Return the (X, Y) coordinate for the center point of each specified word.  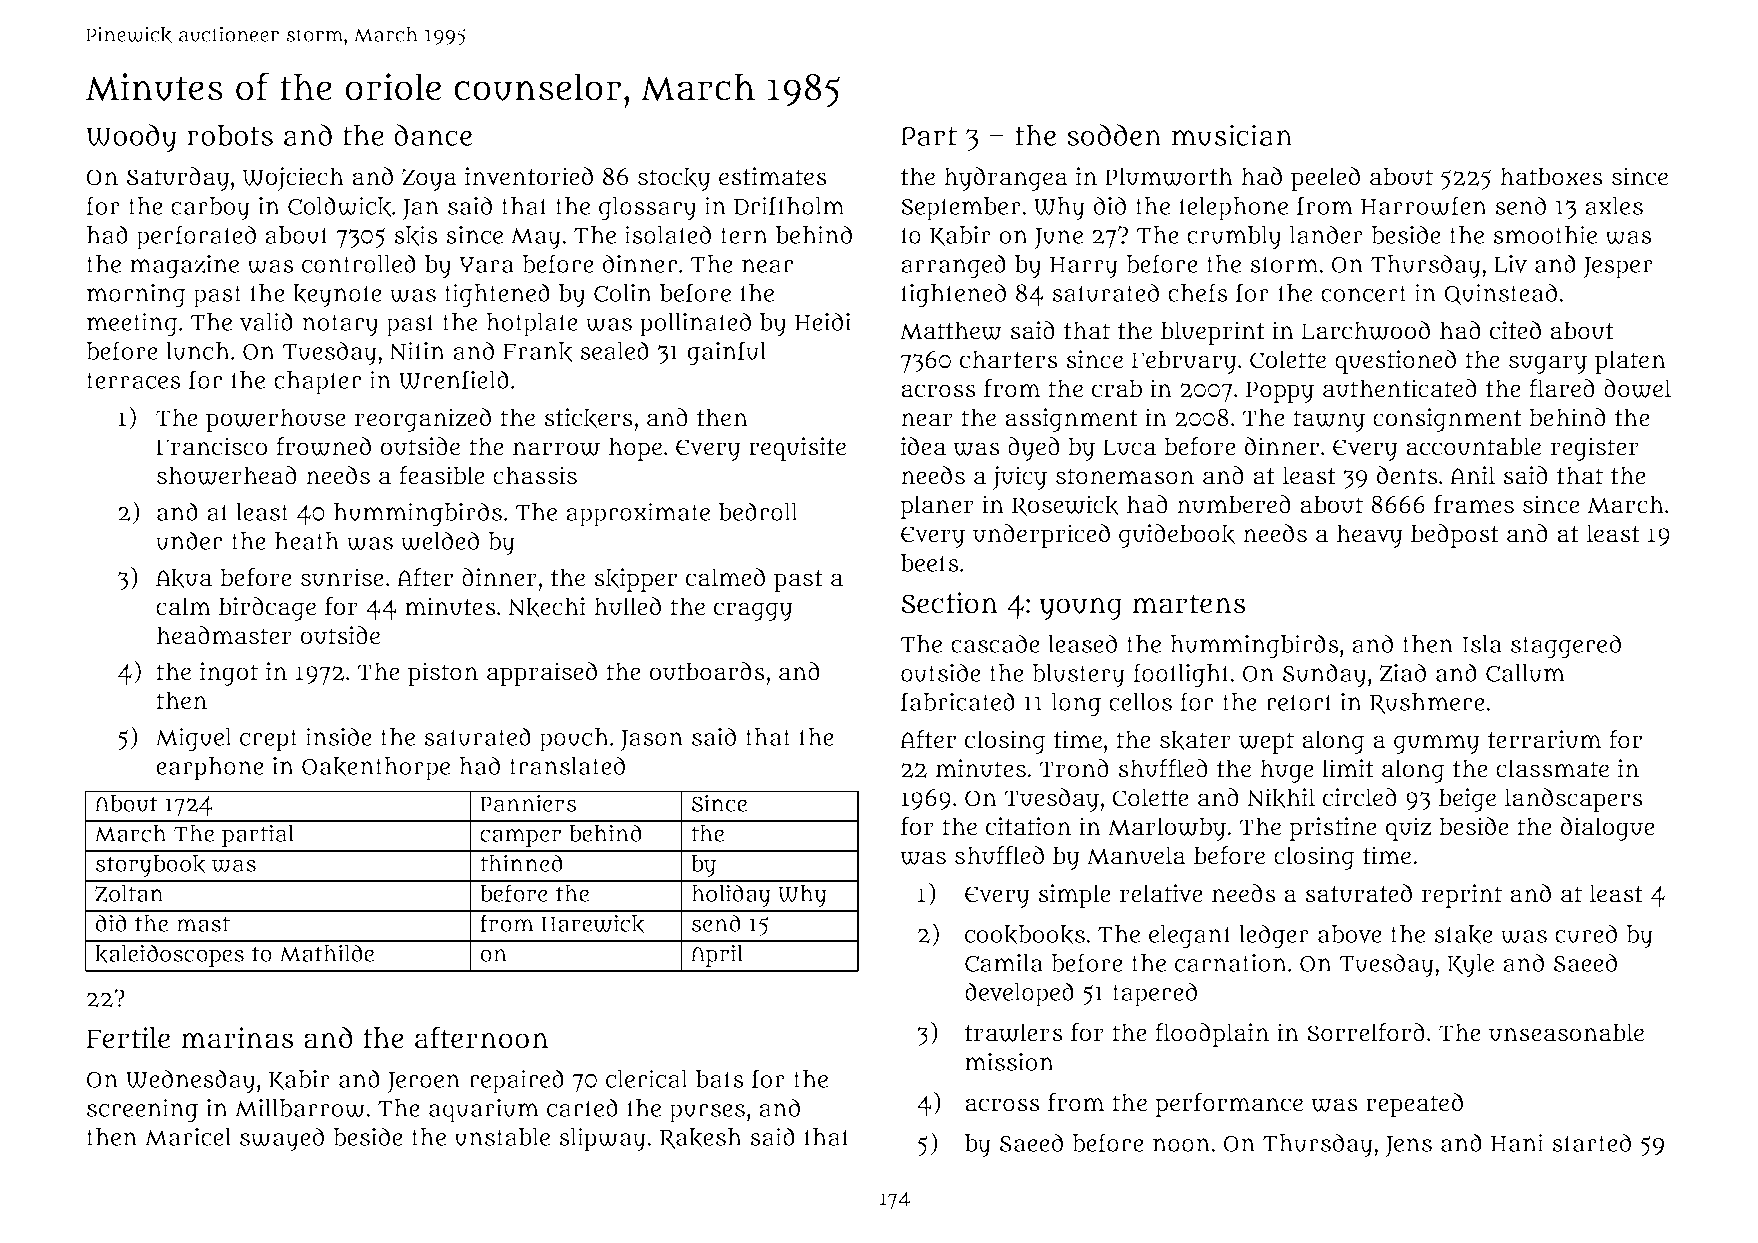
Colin (623, 292)
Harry (1084, 268)
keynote (337, 296)
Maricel (188, 1136)
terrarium (1544, 739)
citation (1028, 826)
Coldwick (339, 206)
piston (443, 674)
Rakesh (701, 1138)
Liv (1510, 263)
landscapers (1574, 800)
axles (1614, 206)
